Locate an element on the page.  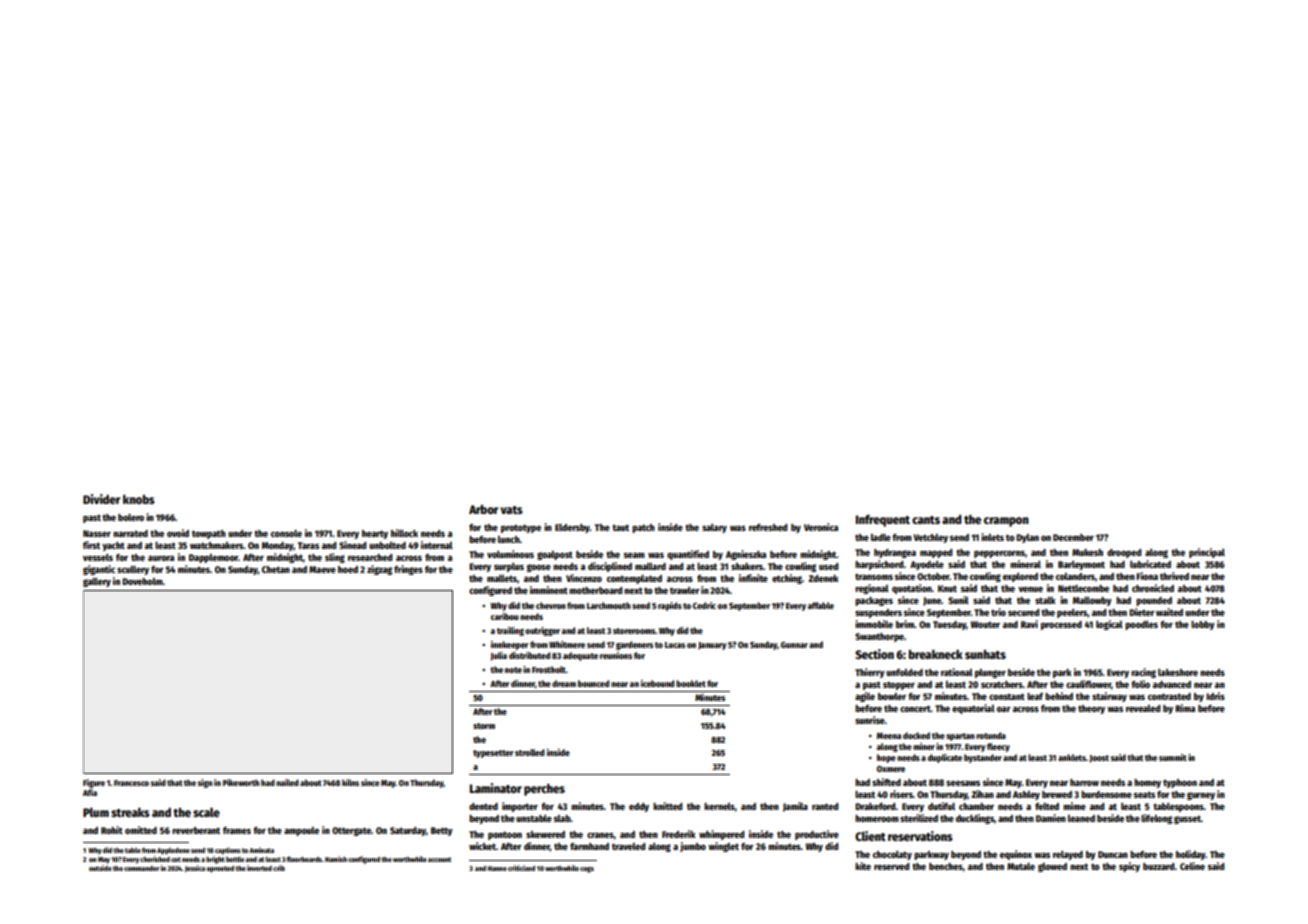
crampon is located at coordinates (1006, 522).
